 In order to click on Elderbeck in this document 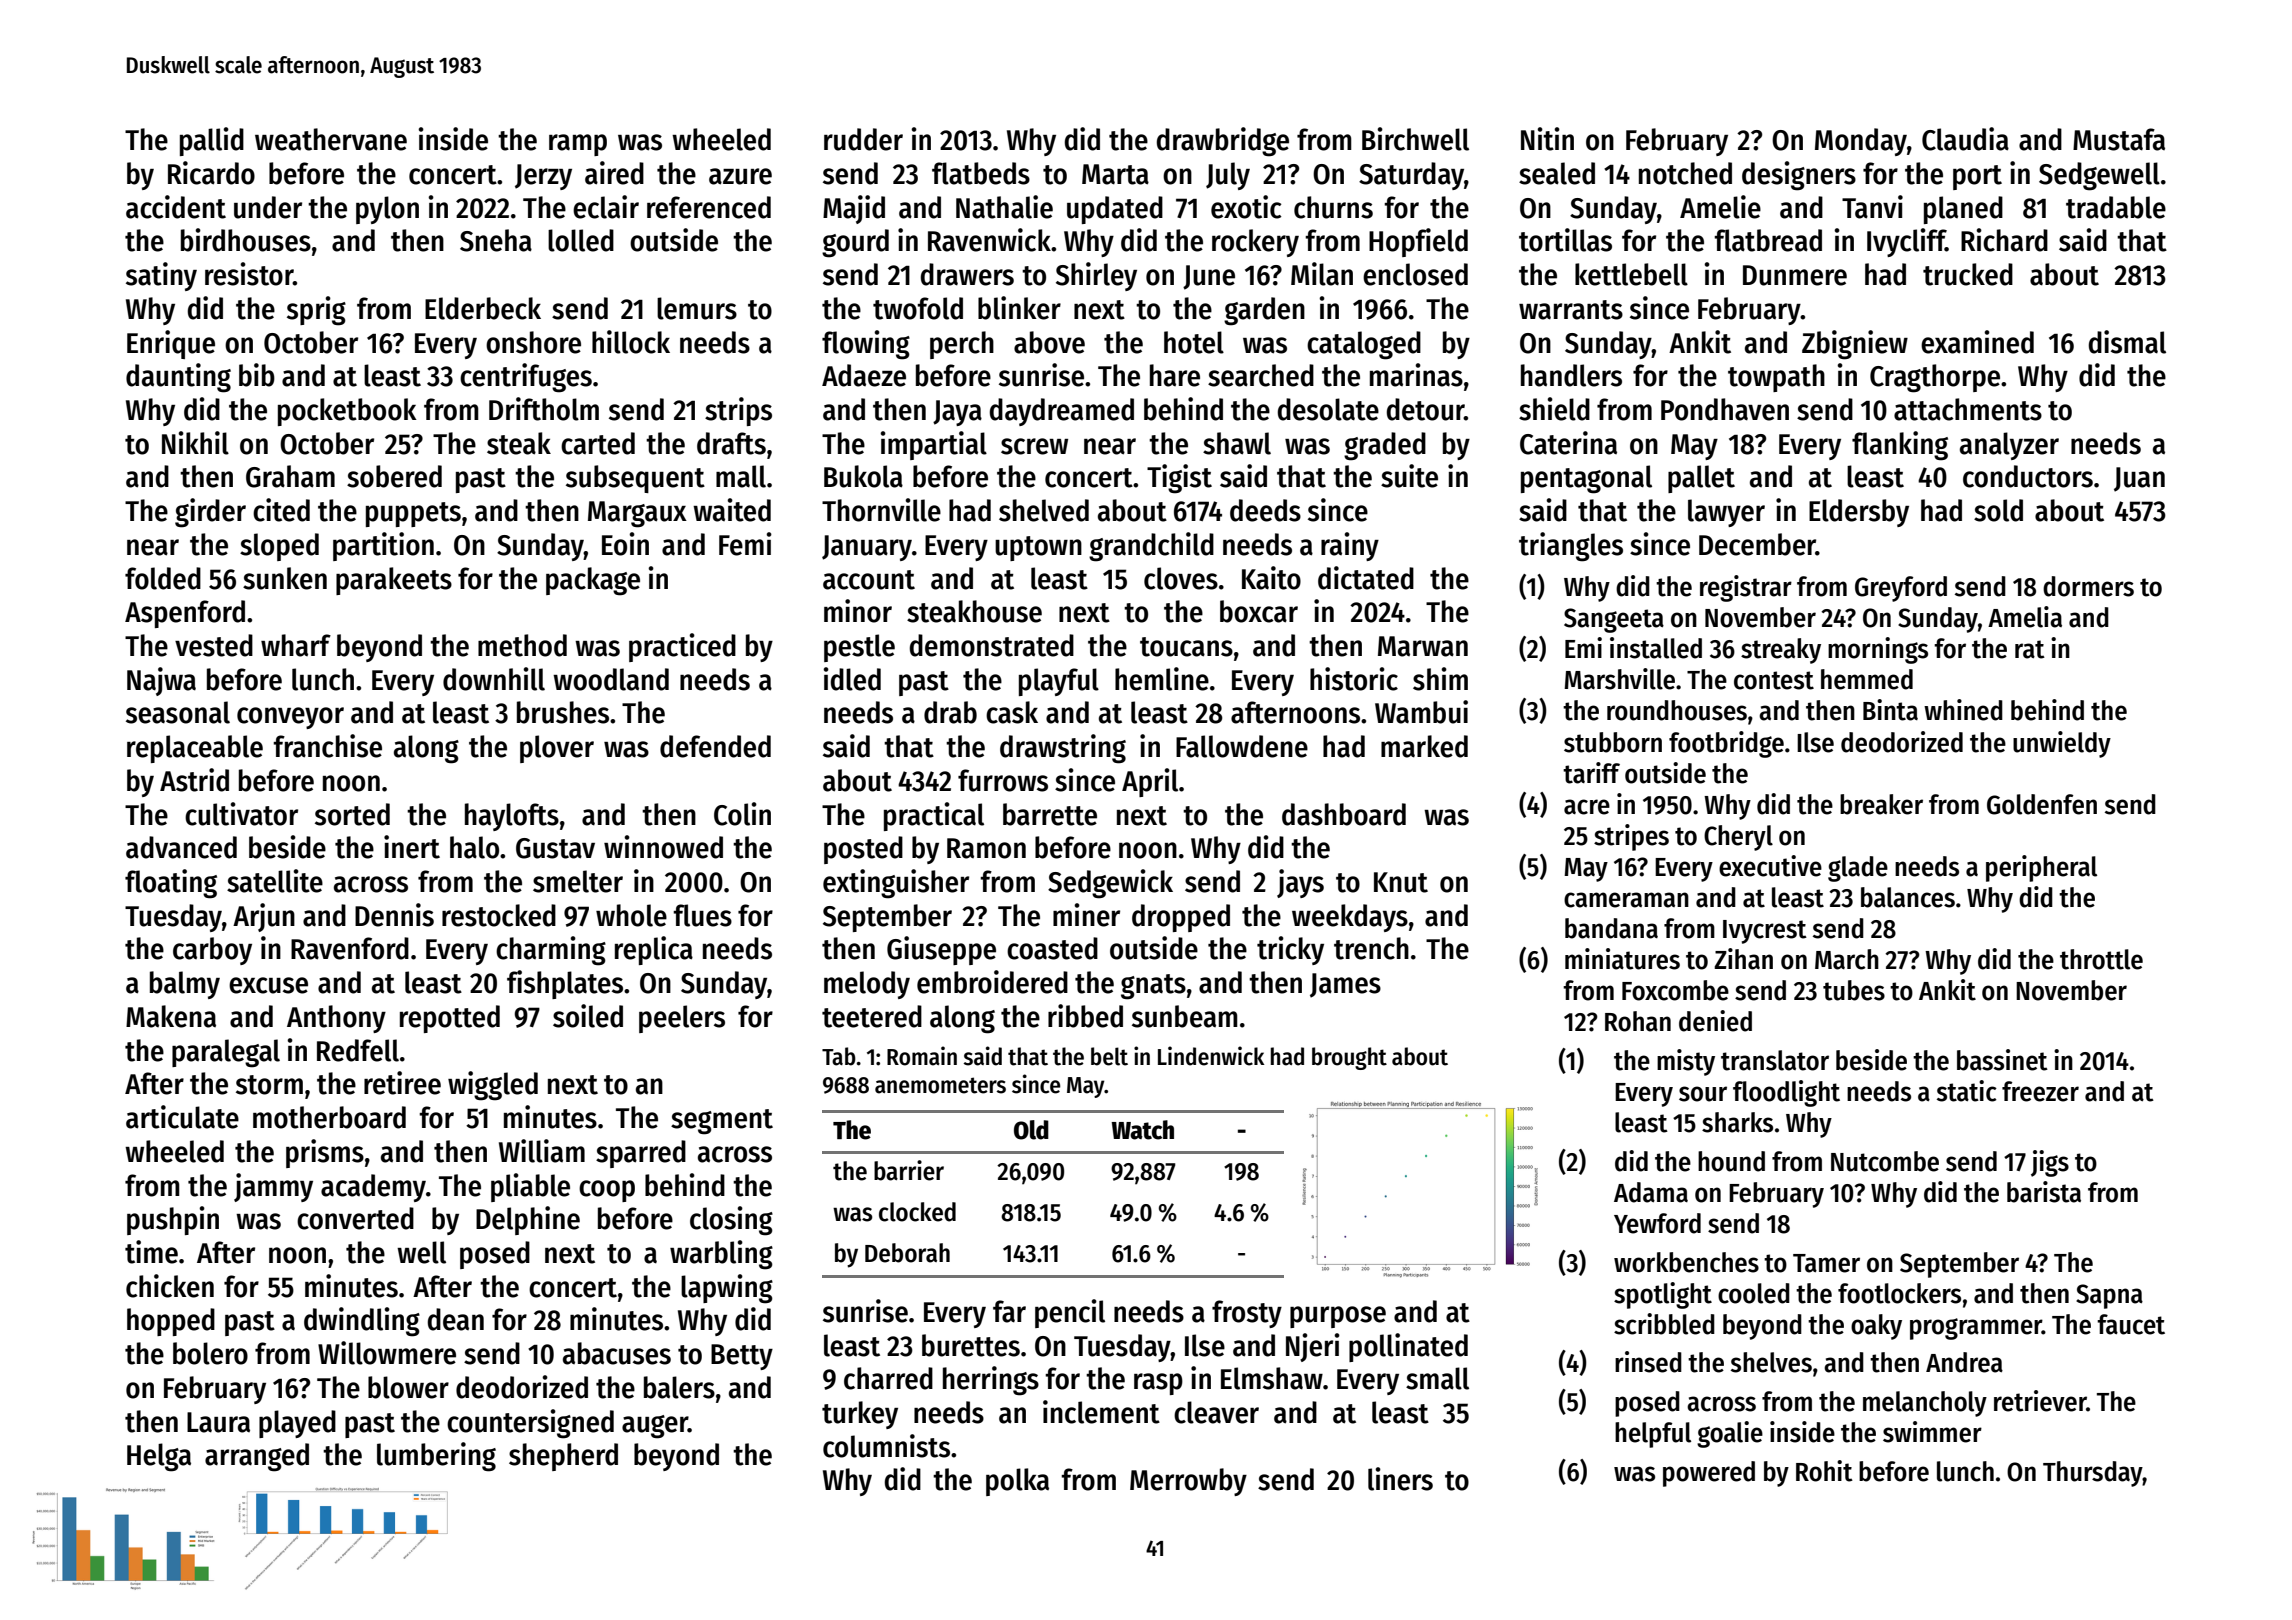, I will do `click(483, 308)`.
